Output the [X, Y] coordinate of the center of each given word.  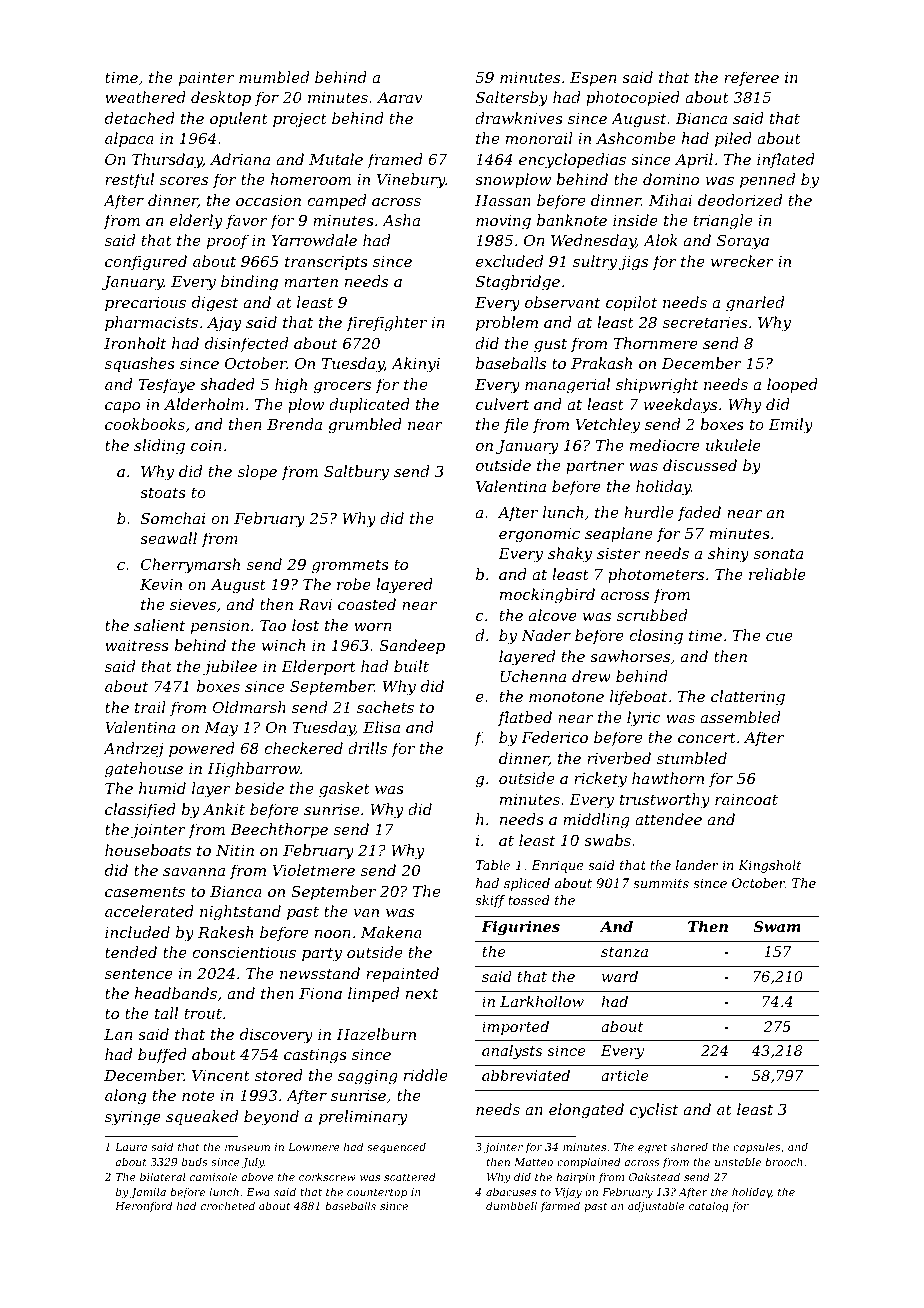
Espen [593, 79]
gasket [344, 790]
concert [707, 737]
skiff [490, 901]
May [221, 729]
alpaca [129, 139]
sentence [139, 973]
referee [751, 78]
